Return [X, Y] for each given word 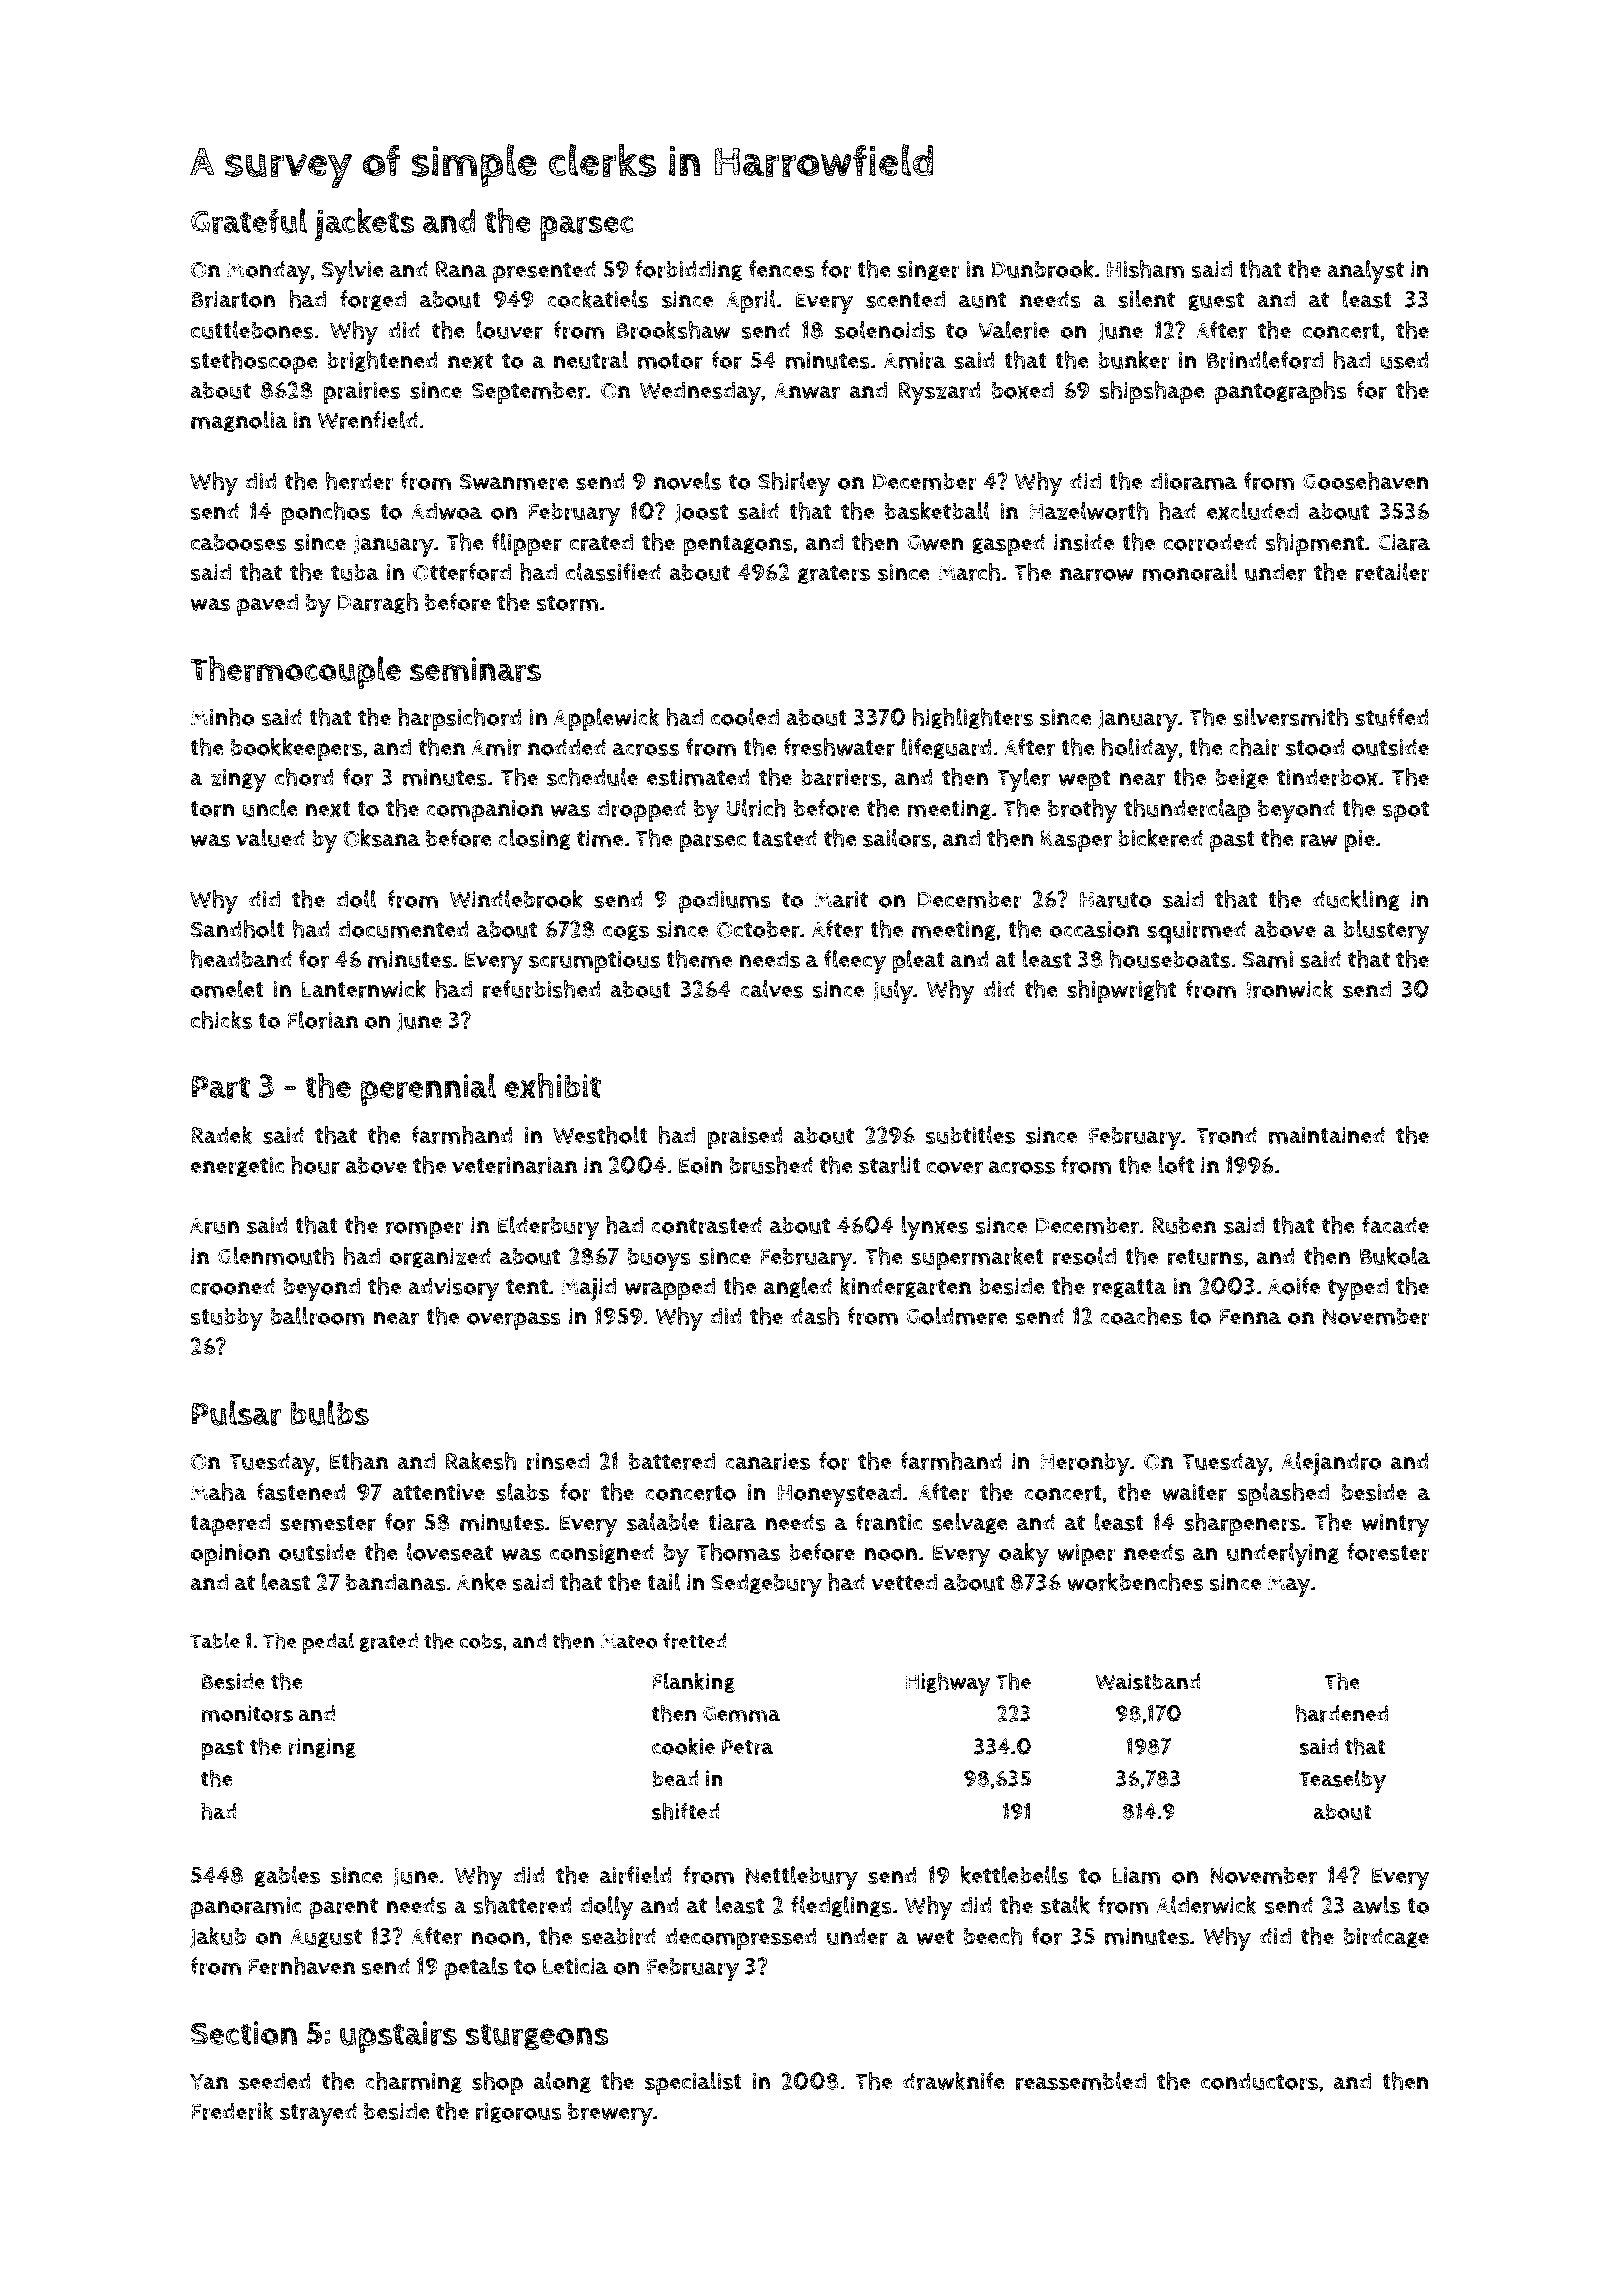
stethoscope [254, 363]
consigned [602, 1554]
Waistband [1148, 1681]
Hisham [1146, 269]
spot [1405, 812]
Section [244, 2033]
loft [1176, 1165]
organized [440, 1258]
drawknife [954, 2081]
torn [212, 809]
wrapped [669, 1289]
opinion [230, 1555]
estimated [698, 777]
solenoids [885, 330]
